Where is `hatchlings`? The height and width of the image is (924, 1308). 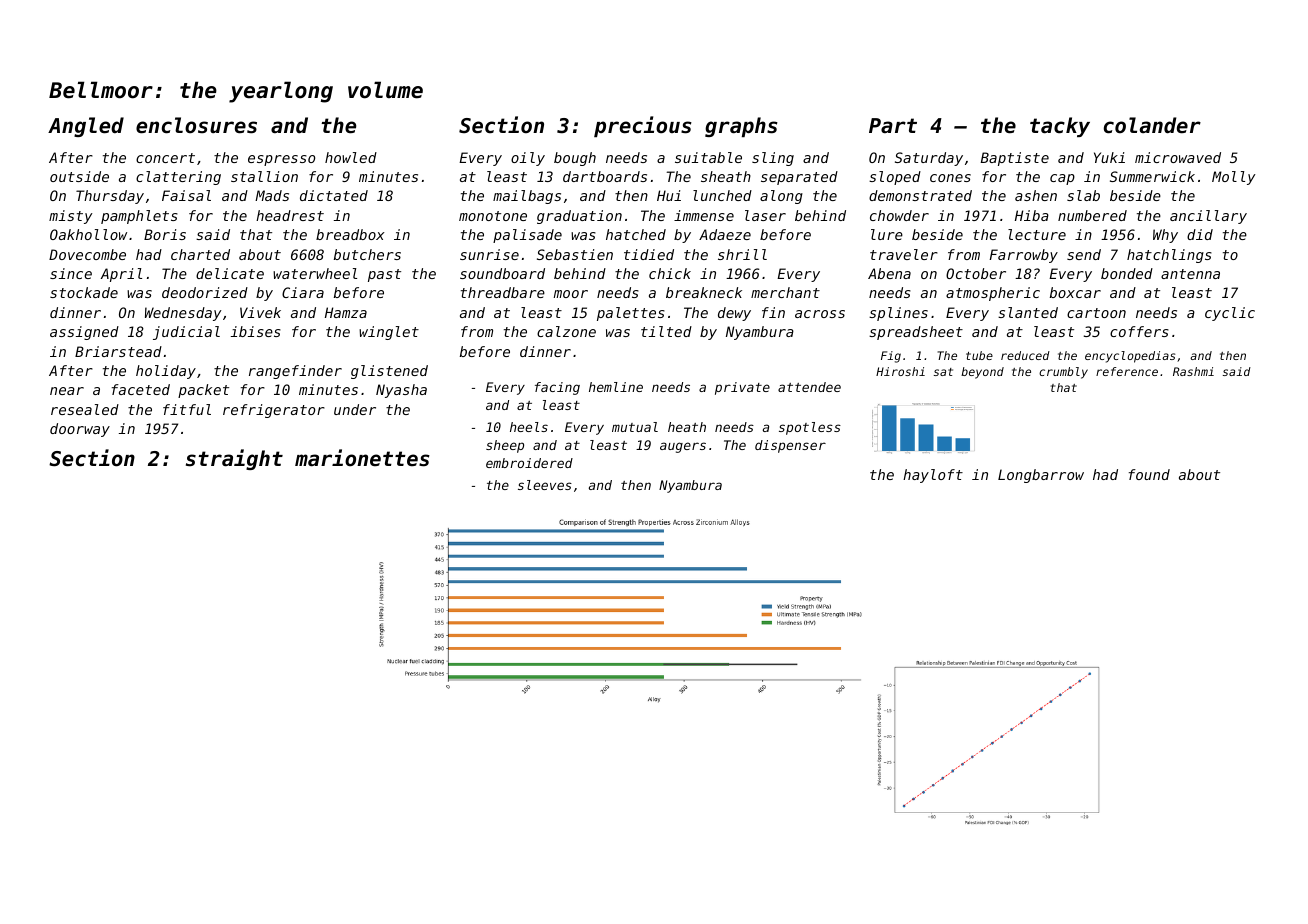 hatchlings is located at coordinates (1169, 256).
